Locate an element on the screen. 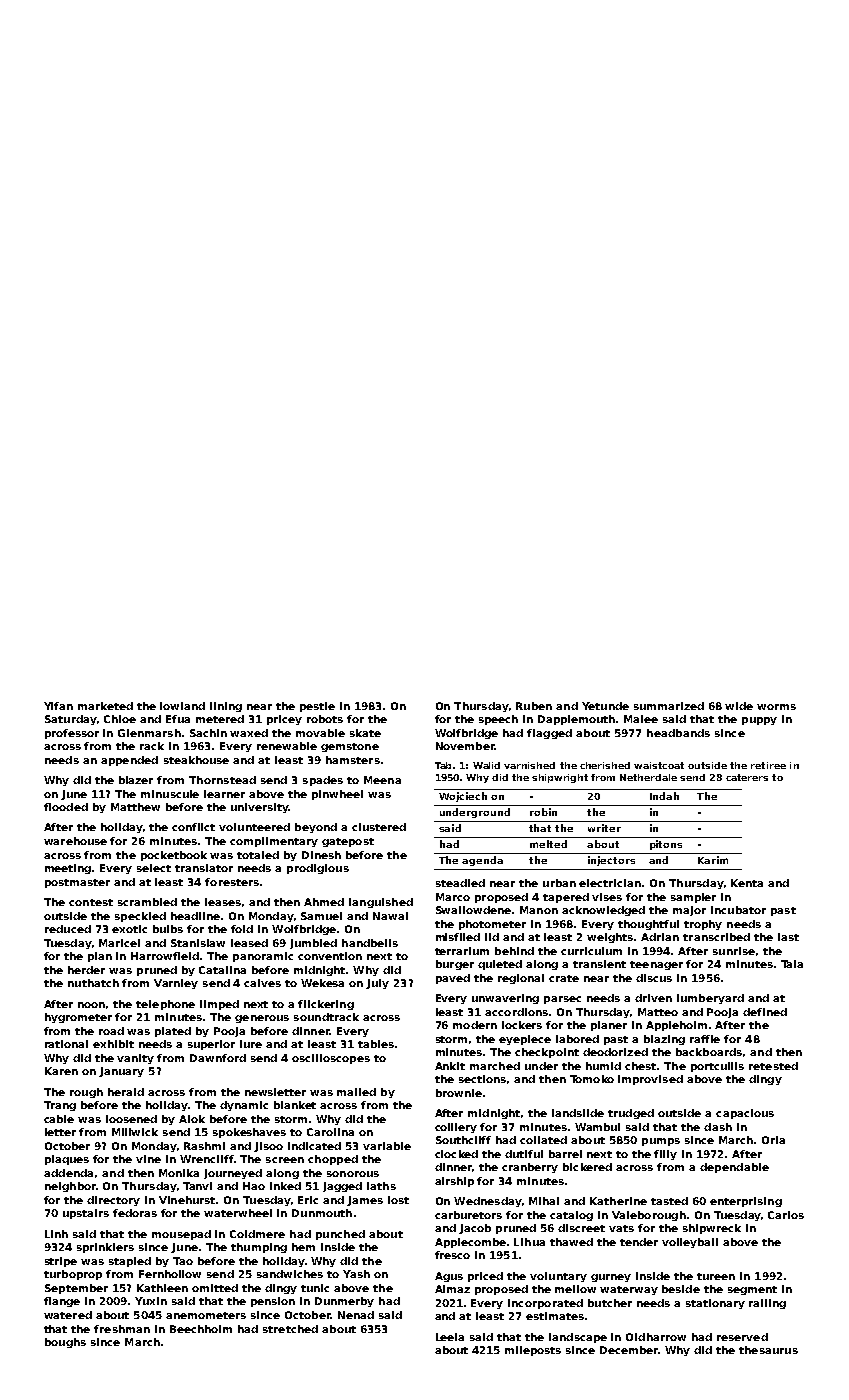  lowland is located at coordinates (182, 706).
